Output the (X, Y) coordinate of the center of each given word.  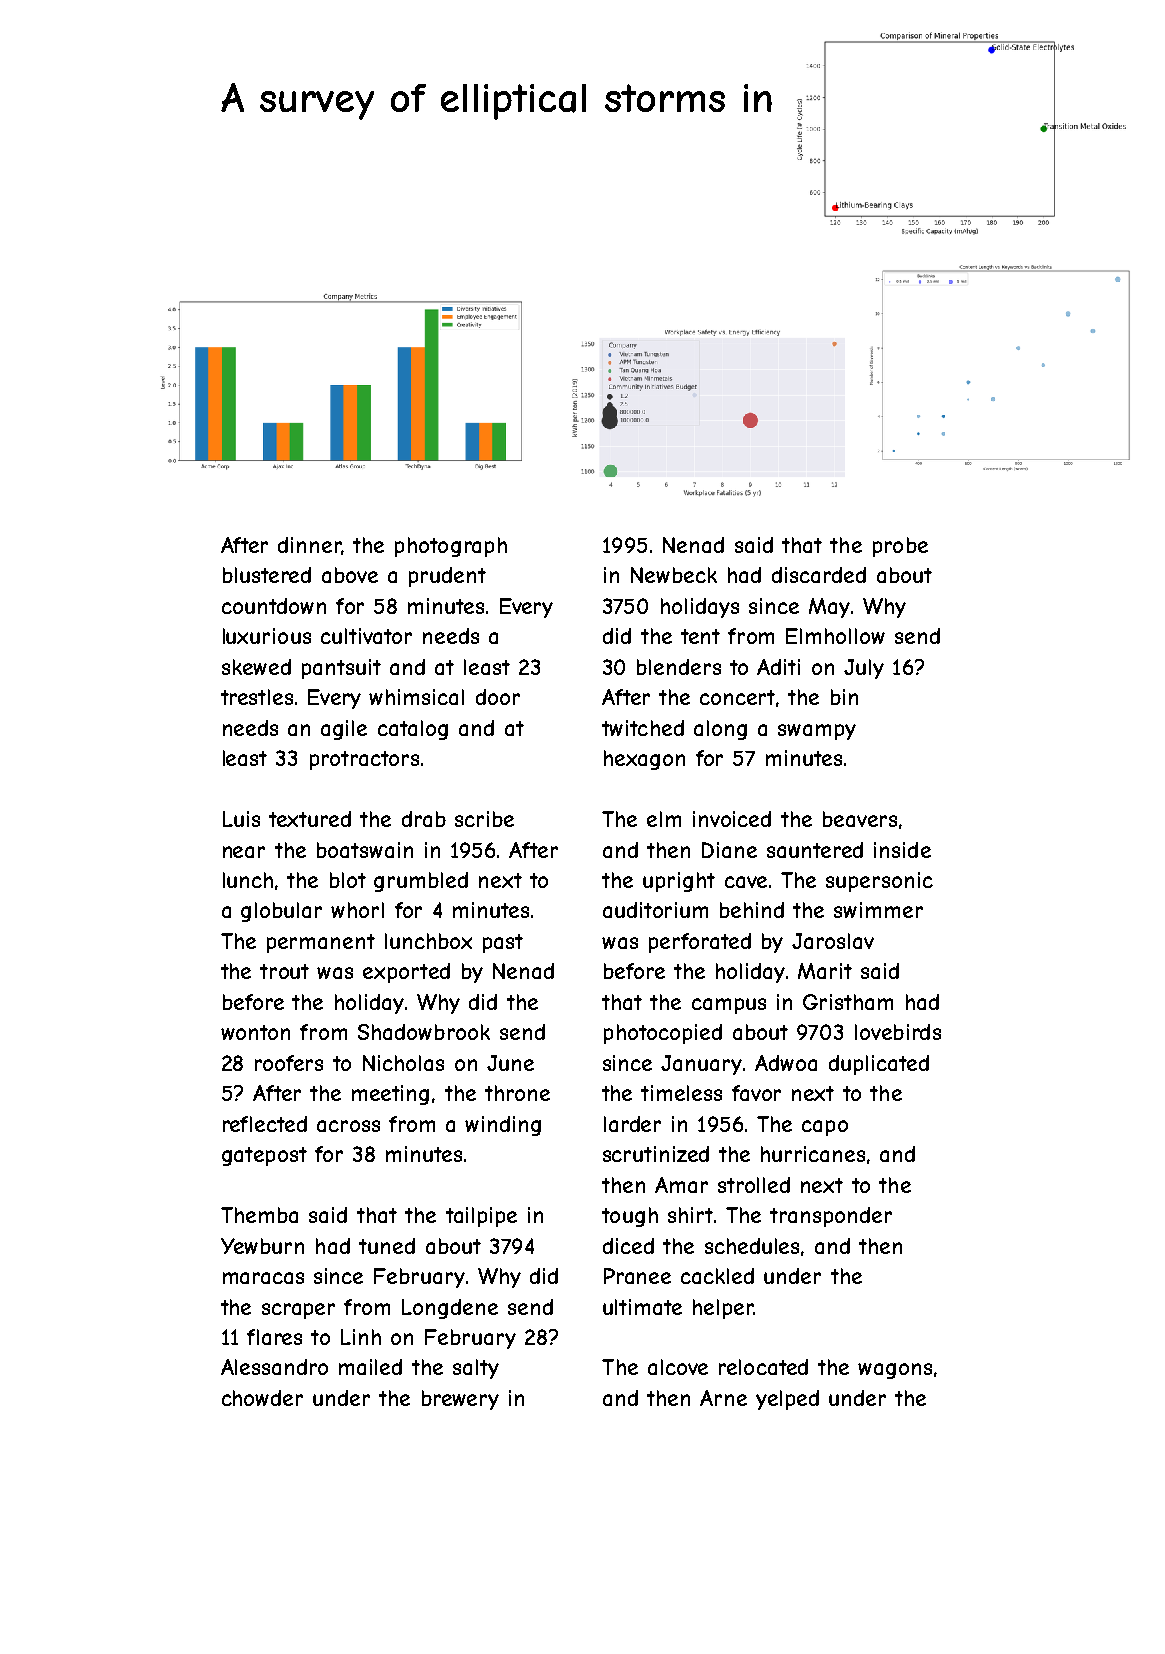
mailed (370, 1367)
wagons (895, 1371)
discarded (819, 575)
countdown (274, 606)
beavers (860, 819)
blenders (679, 667)
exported (406, 973)
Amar (681, 1185)
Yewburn (262, 1246)
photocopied (663, 1034)
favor (756, 1093)
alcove (678, 1367)
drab (424, 819)
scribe (484, 819)
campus (729, 1006)
